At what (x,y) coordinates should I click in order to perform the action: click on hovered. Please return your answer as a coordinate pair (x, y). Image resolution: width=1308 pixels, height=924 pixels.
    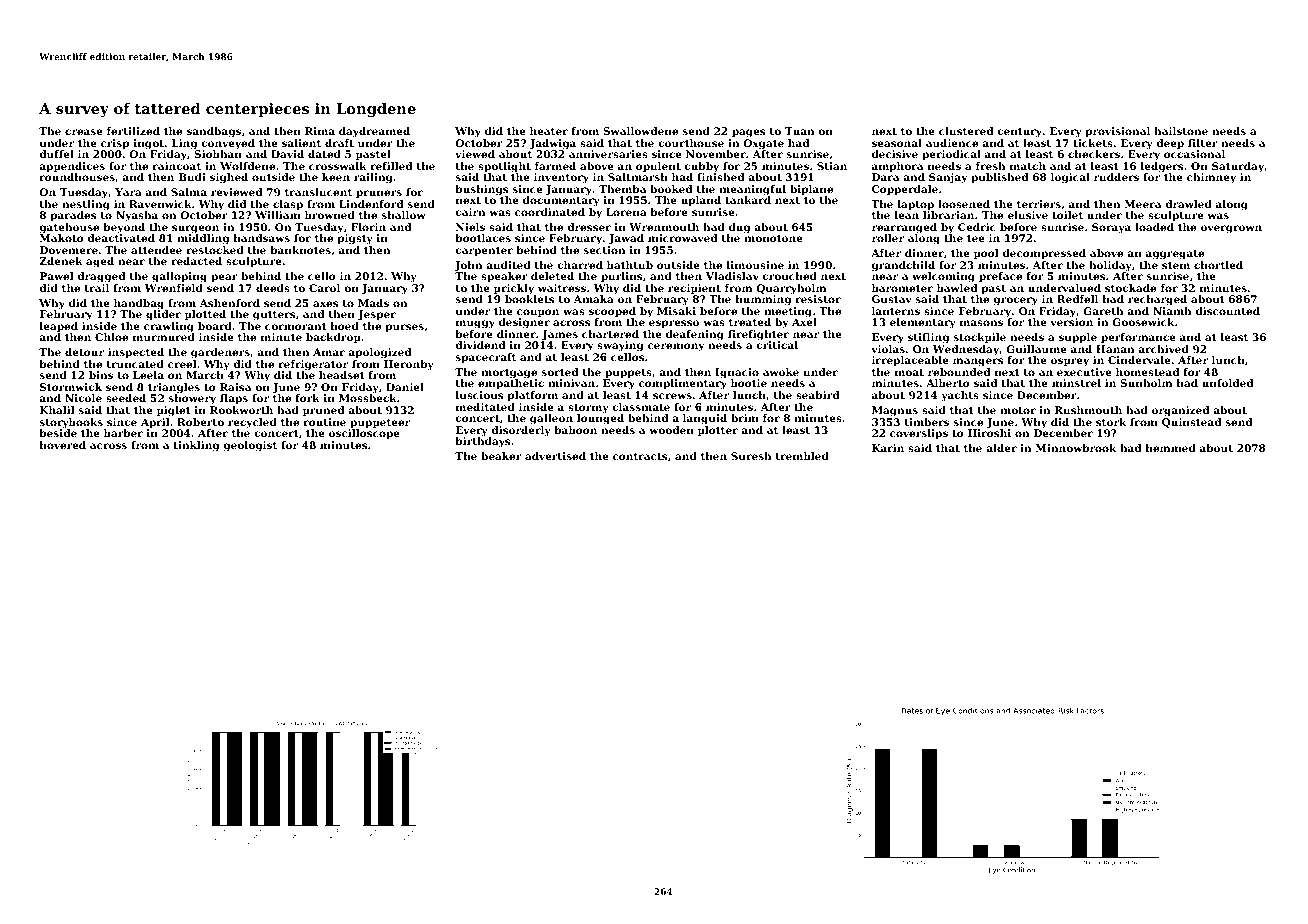
    Looking at the image, I should click on (62, 445).
